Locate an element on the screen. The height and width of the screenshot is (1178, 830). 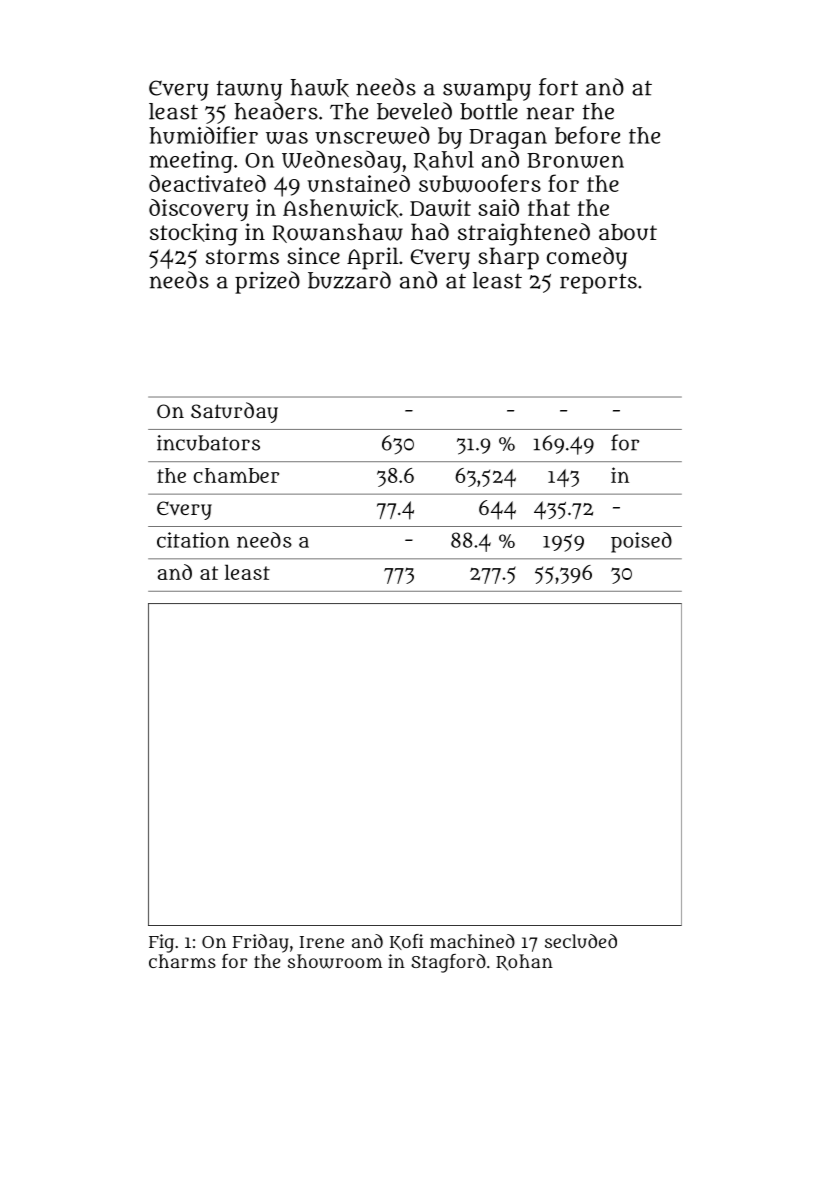
Fig is located at coordinates (161, 943).
